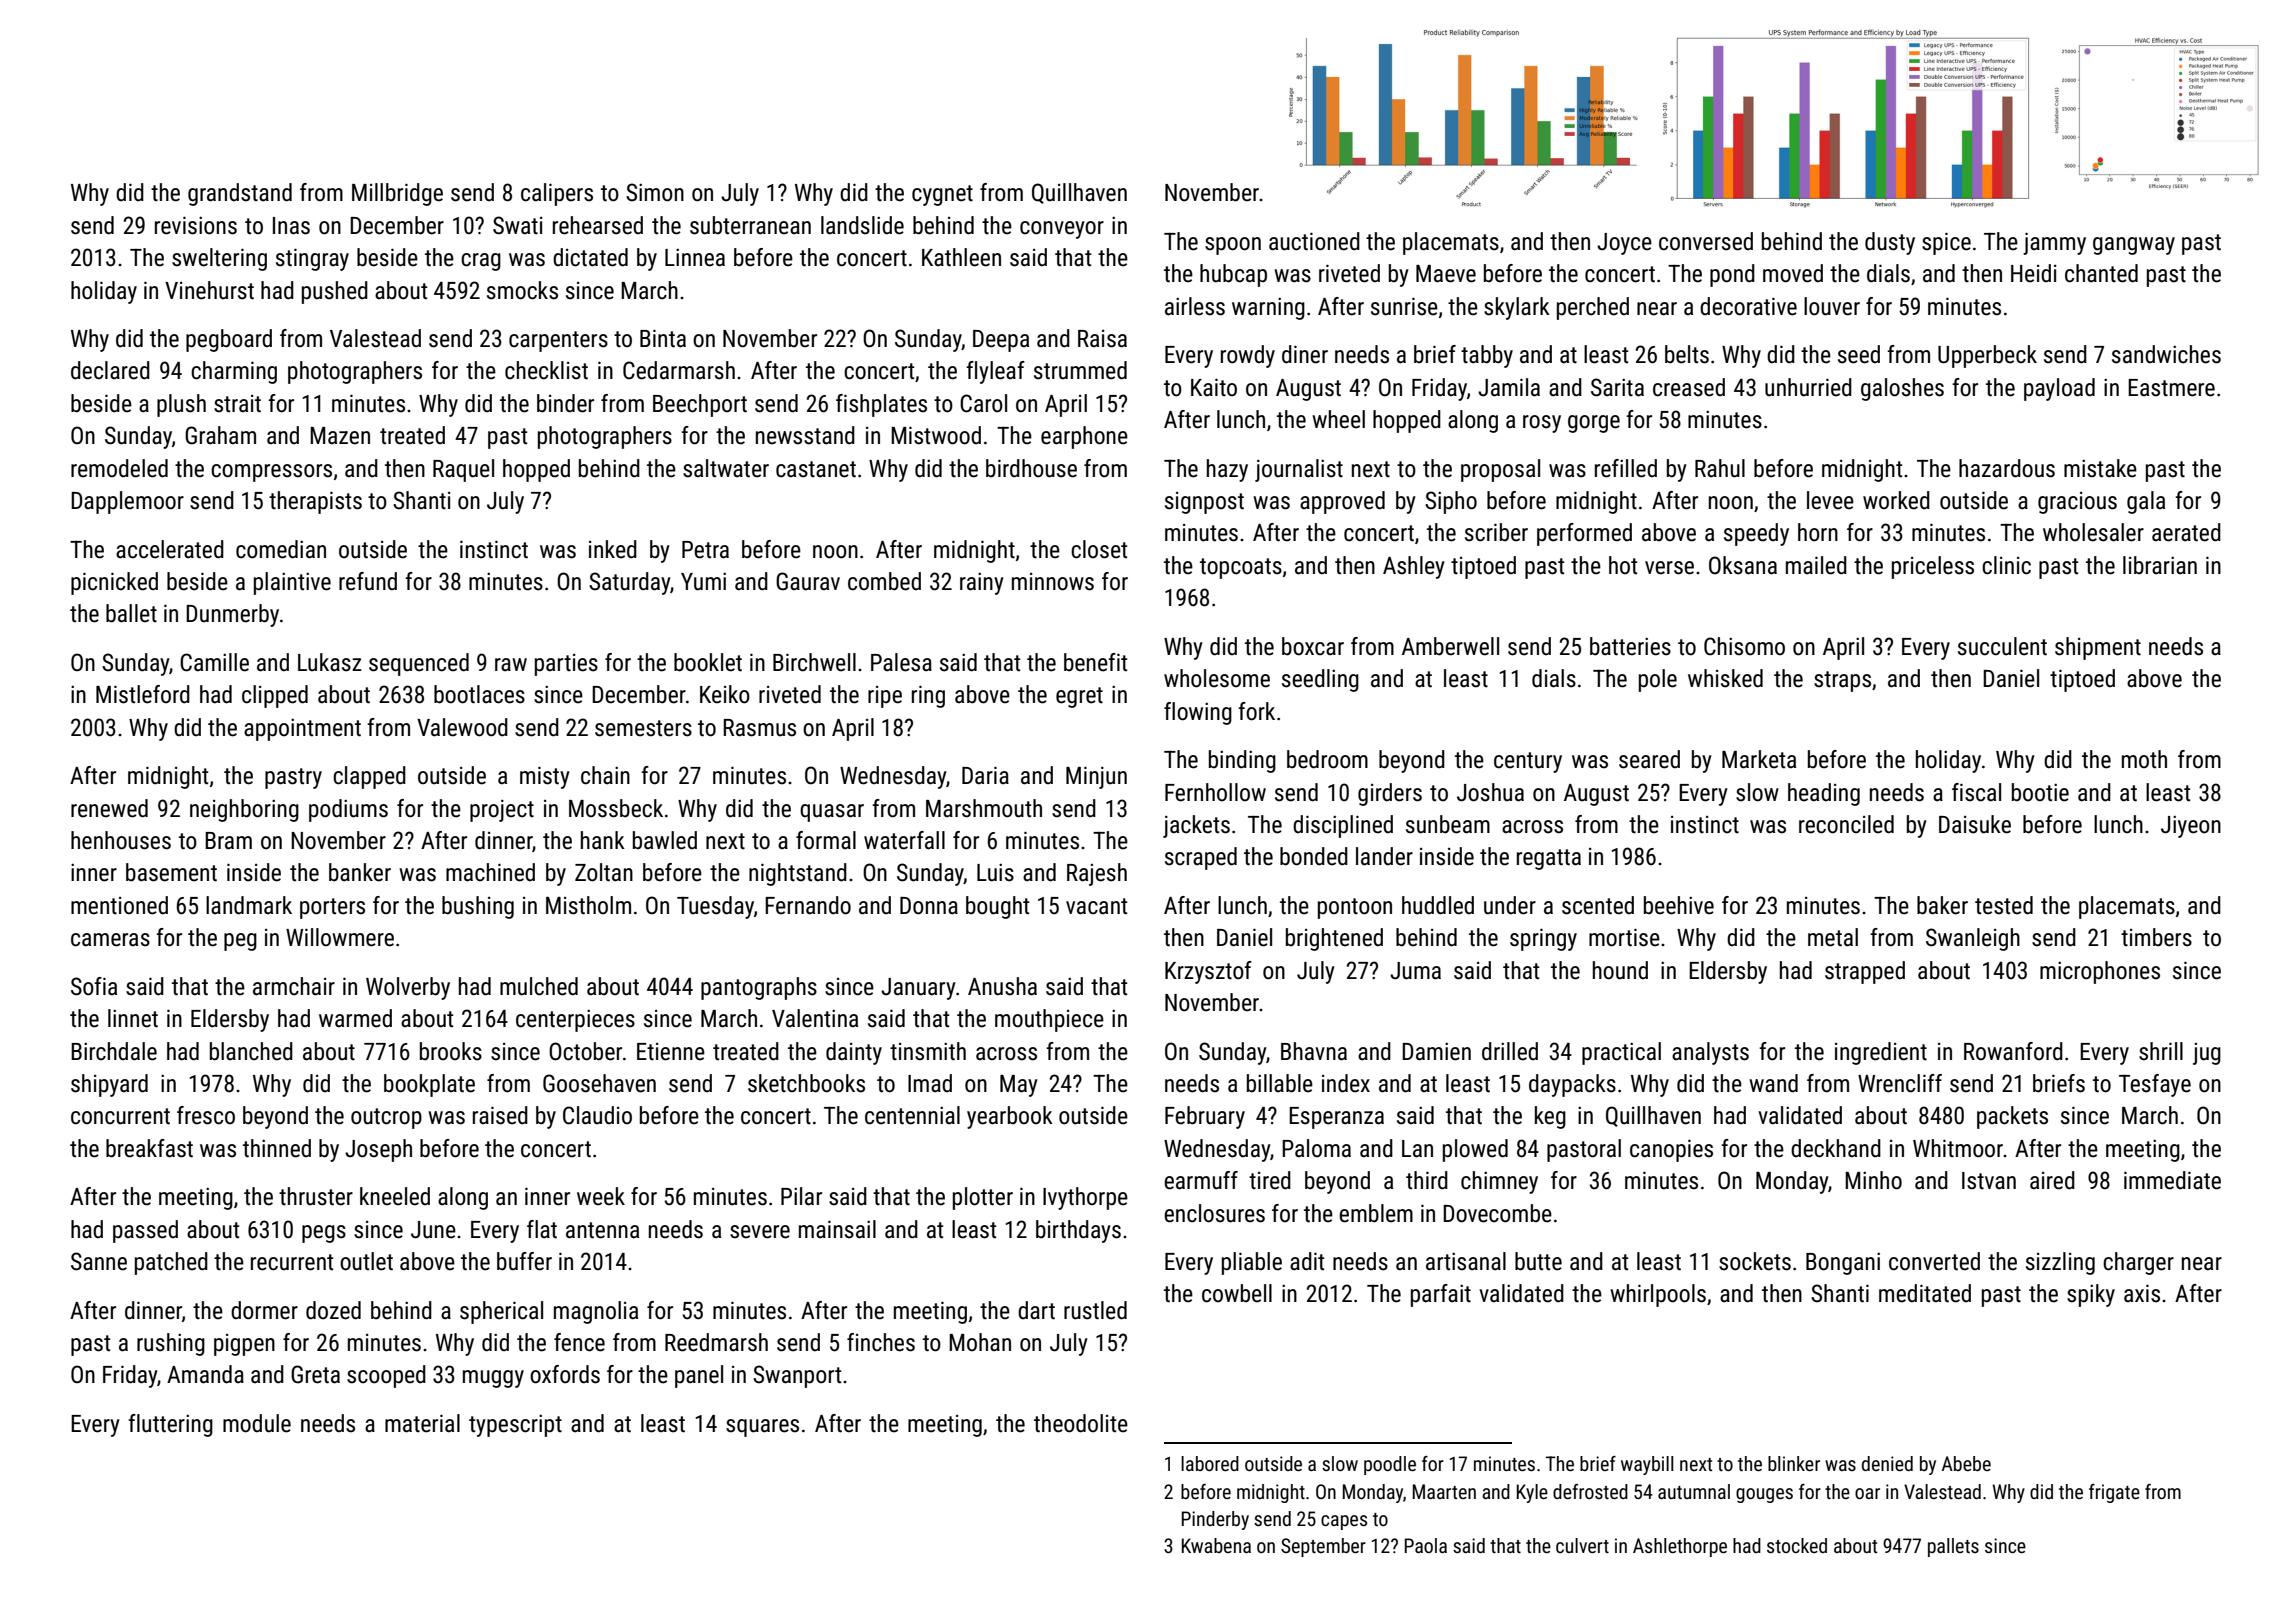 The image size is (2292, 1620). What do you see at coordinates (1216, 1545) in the screenshot?
I see `Kwabena` at bounding box center [1216, 1545].
